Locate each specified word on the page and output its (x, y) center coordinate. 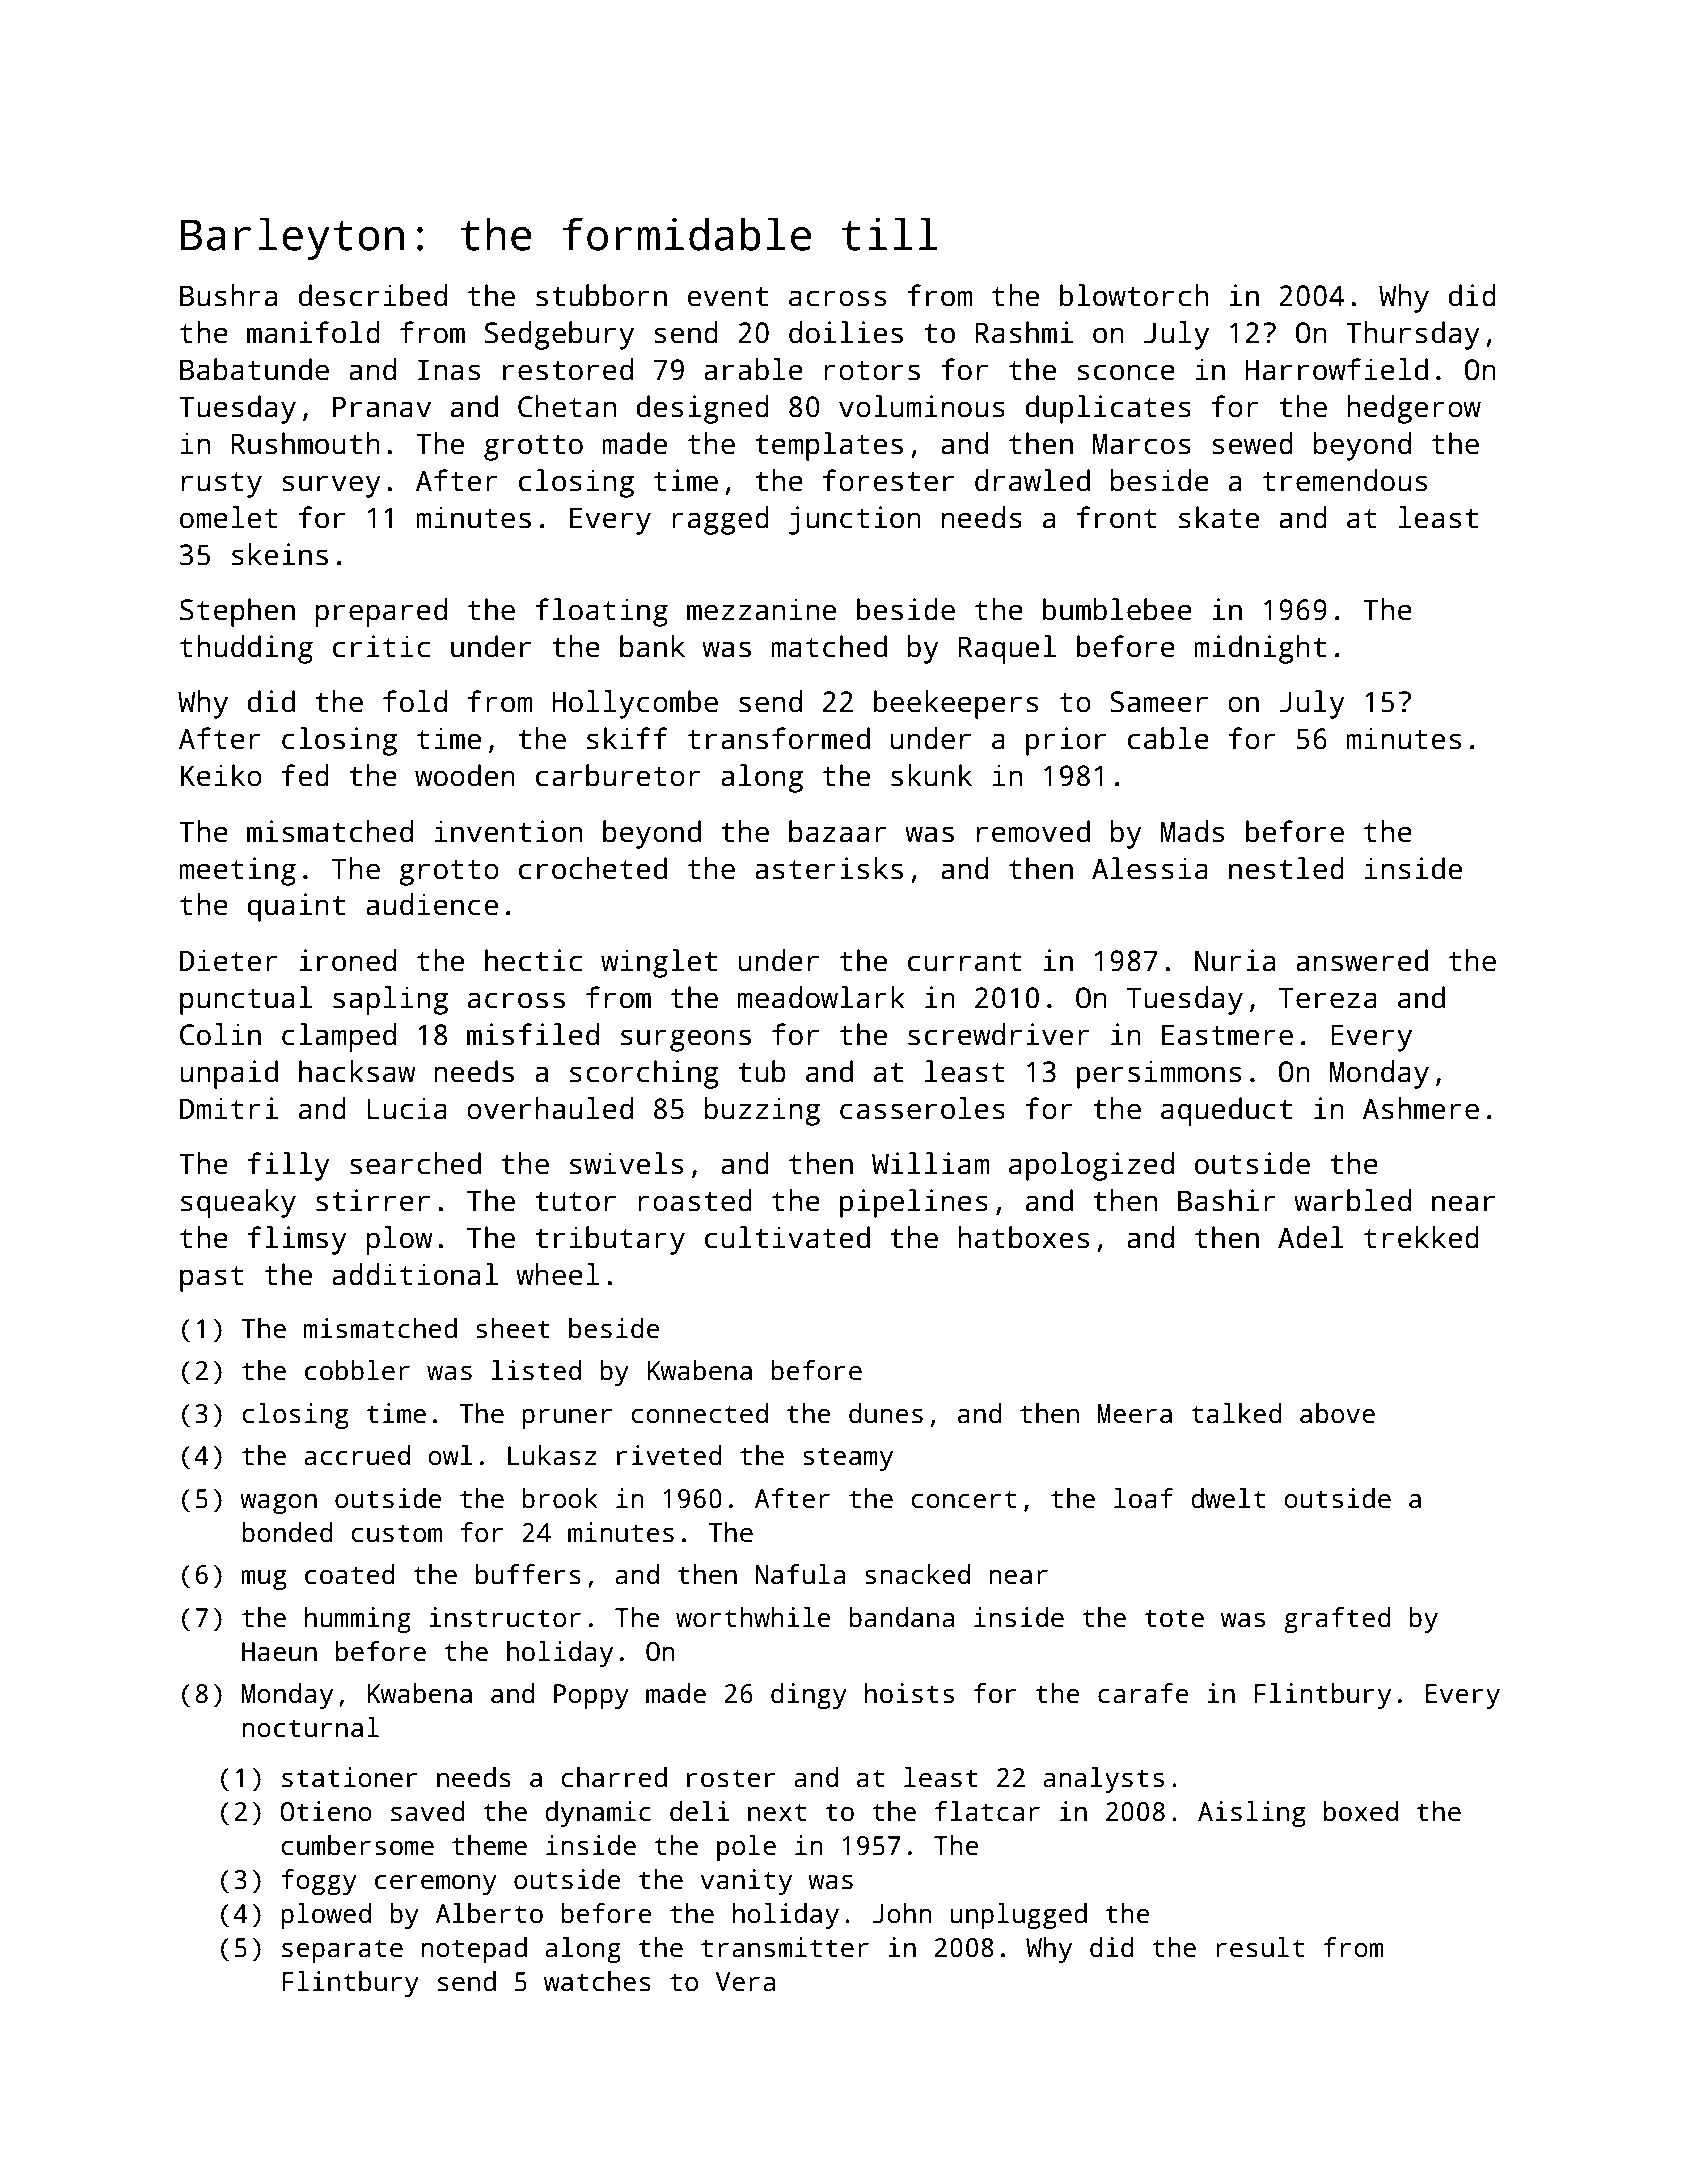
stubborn (601, 295)
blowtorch (1134, 295)
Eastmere (1227, 1035)
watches (597, 1981)
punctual (246, 1000)
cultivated (787, 1237)
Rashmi (1024, 332)
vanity (746, 1882)
